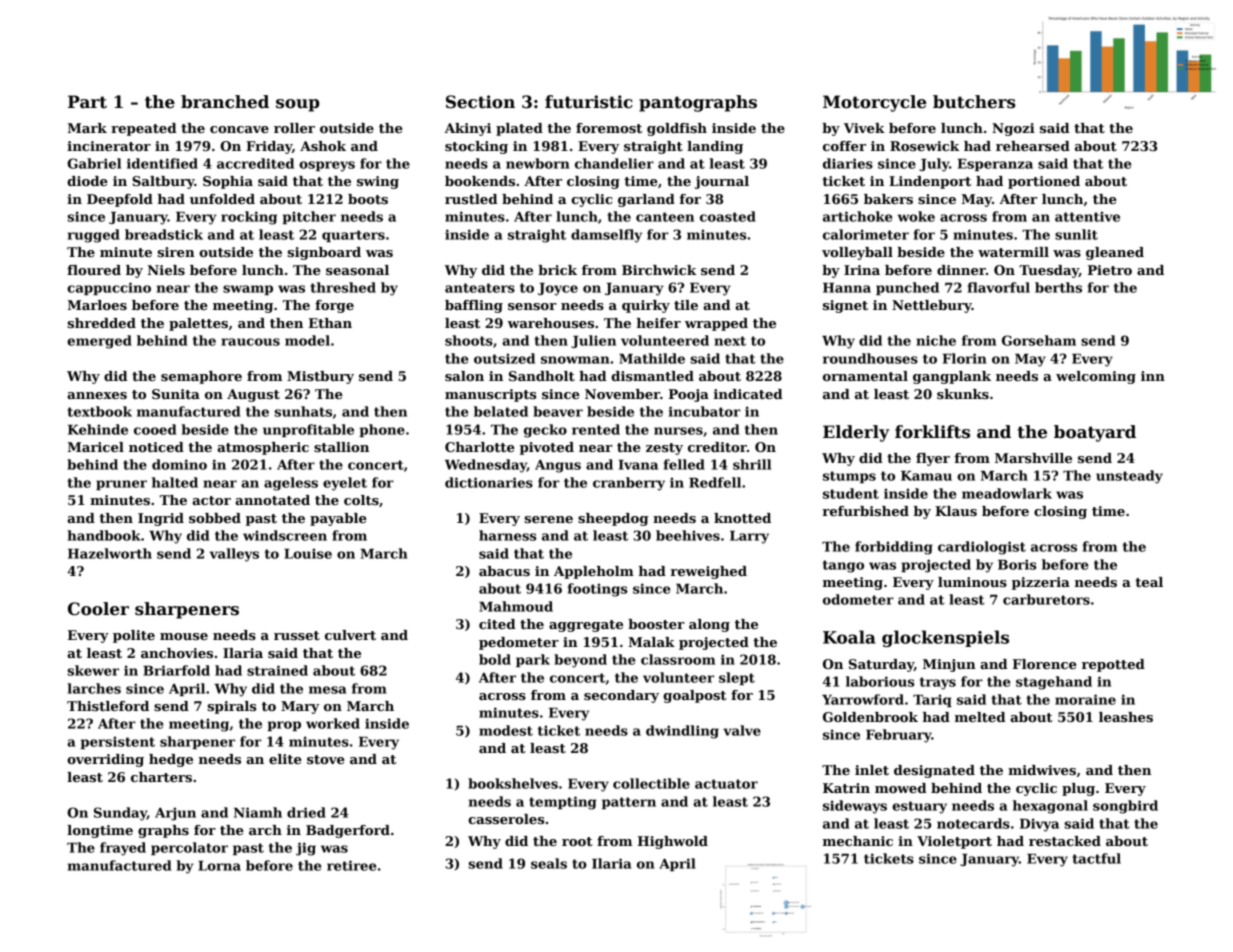 The image size is (1233, 952). What do you see at coordinates (715, 482) in the screenshot?
I see `Redfell` at bounding box center [715, 482].
